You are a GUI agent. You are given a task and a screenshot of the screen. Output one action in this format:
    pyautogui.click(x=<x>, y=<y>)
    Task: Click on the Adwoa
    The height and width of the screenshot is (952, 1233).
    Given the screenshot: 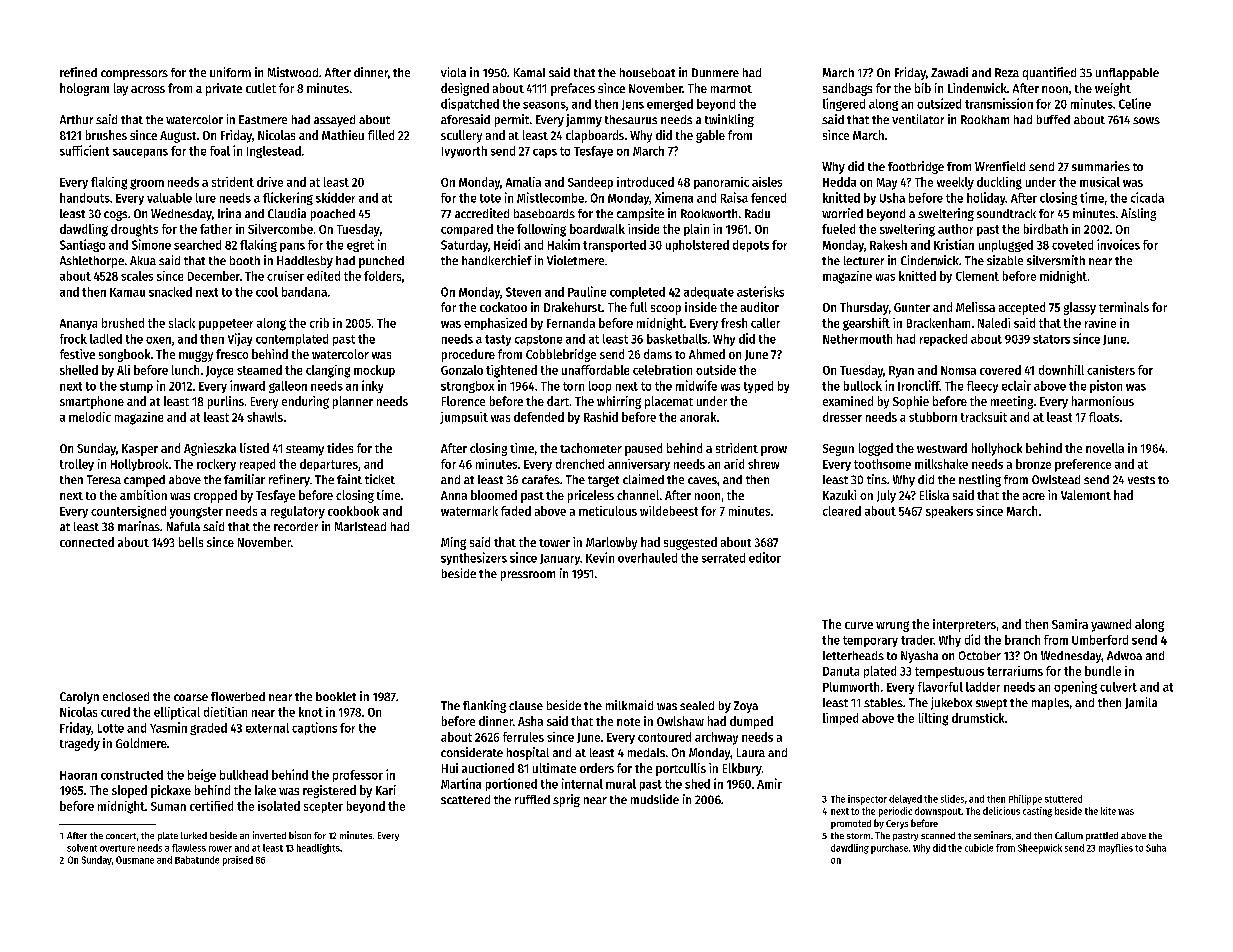 What is the action you would take?
    pyautogui.click(x=1124, y=655)
